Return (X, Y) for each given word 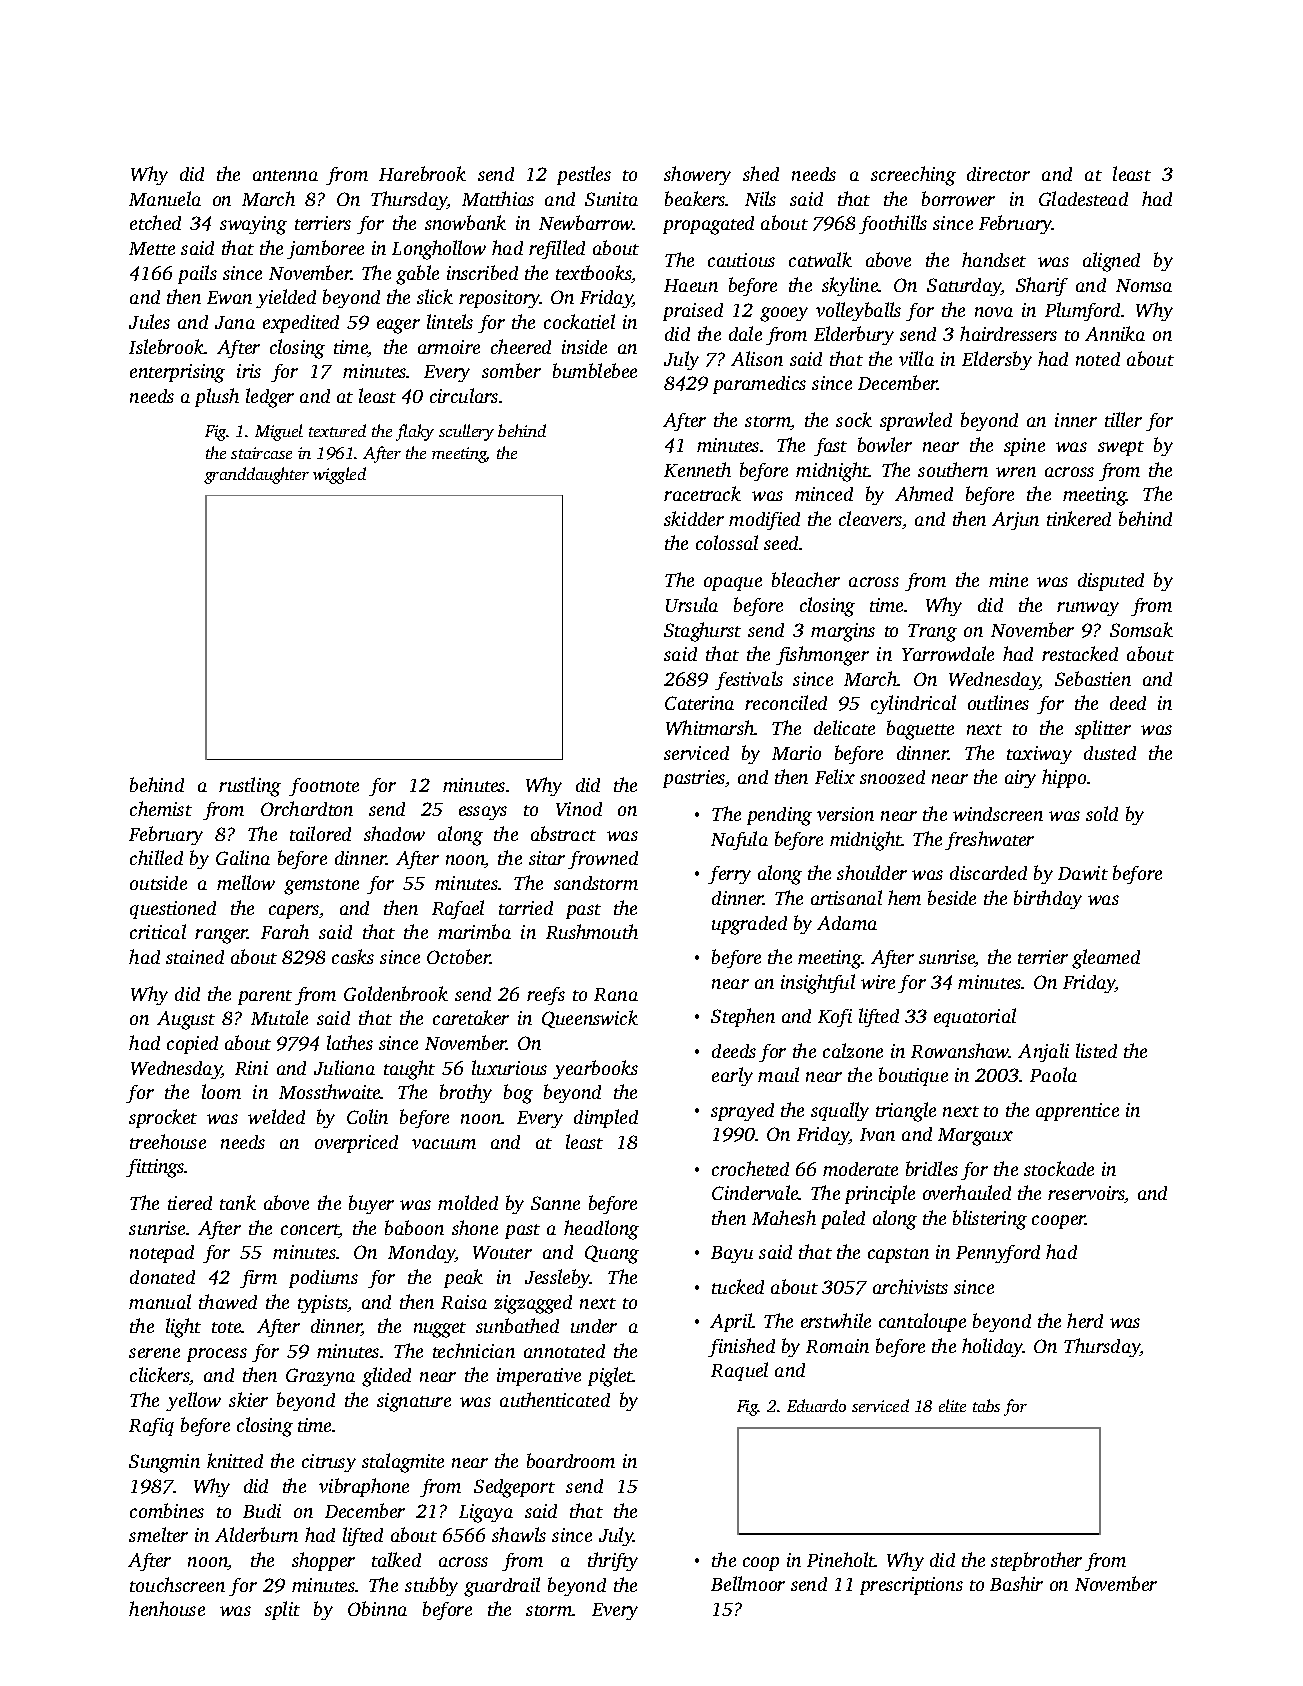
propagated (708, 225)
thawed (228, 1301)
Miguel (279, 432)
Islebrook (166, 346)
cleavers (870, 518)
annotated (564, 1351)
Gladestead (1083, 198)
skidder (694, 518)
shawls (519, 1534)
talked (396, 1559)
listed (1096, 1050)
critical (158, 931)
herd (1085, 1320)
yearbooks (595, 1069)
